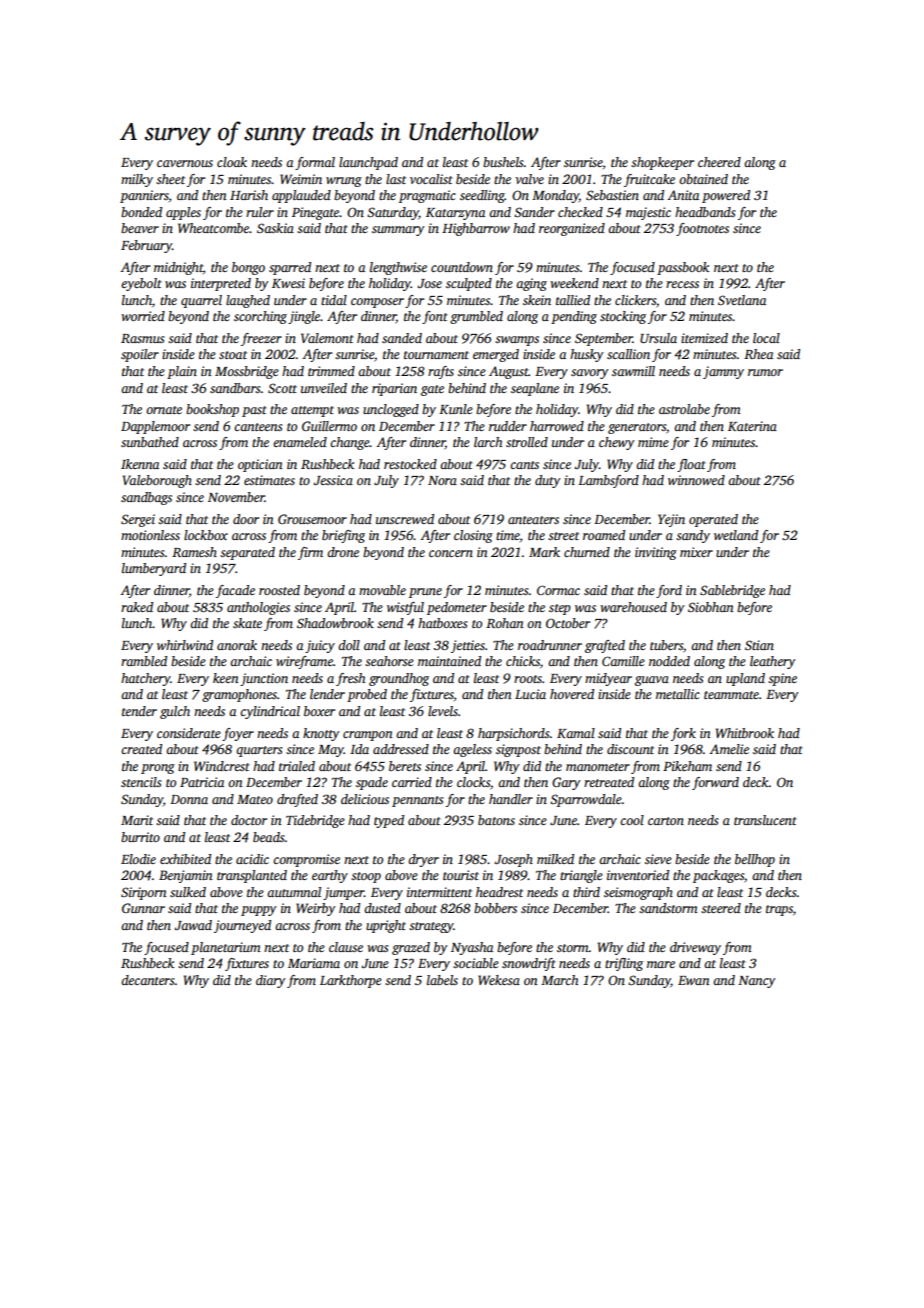  What do you see at coordinates (537, 300) in the screenshot?
I see `skein` at bounding box center [537, 300].
